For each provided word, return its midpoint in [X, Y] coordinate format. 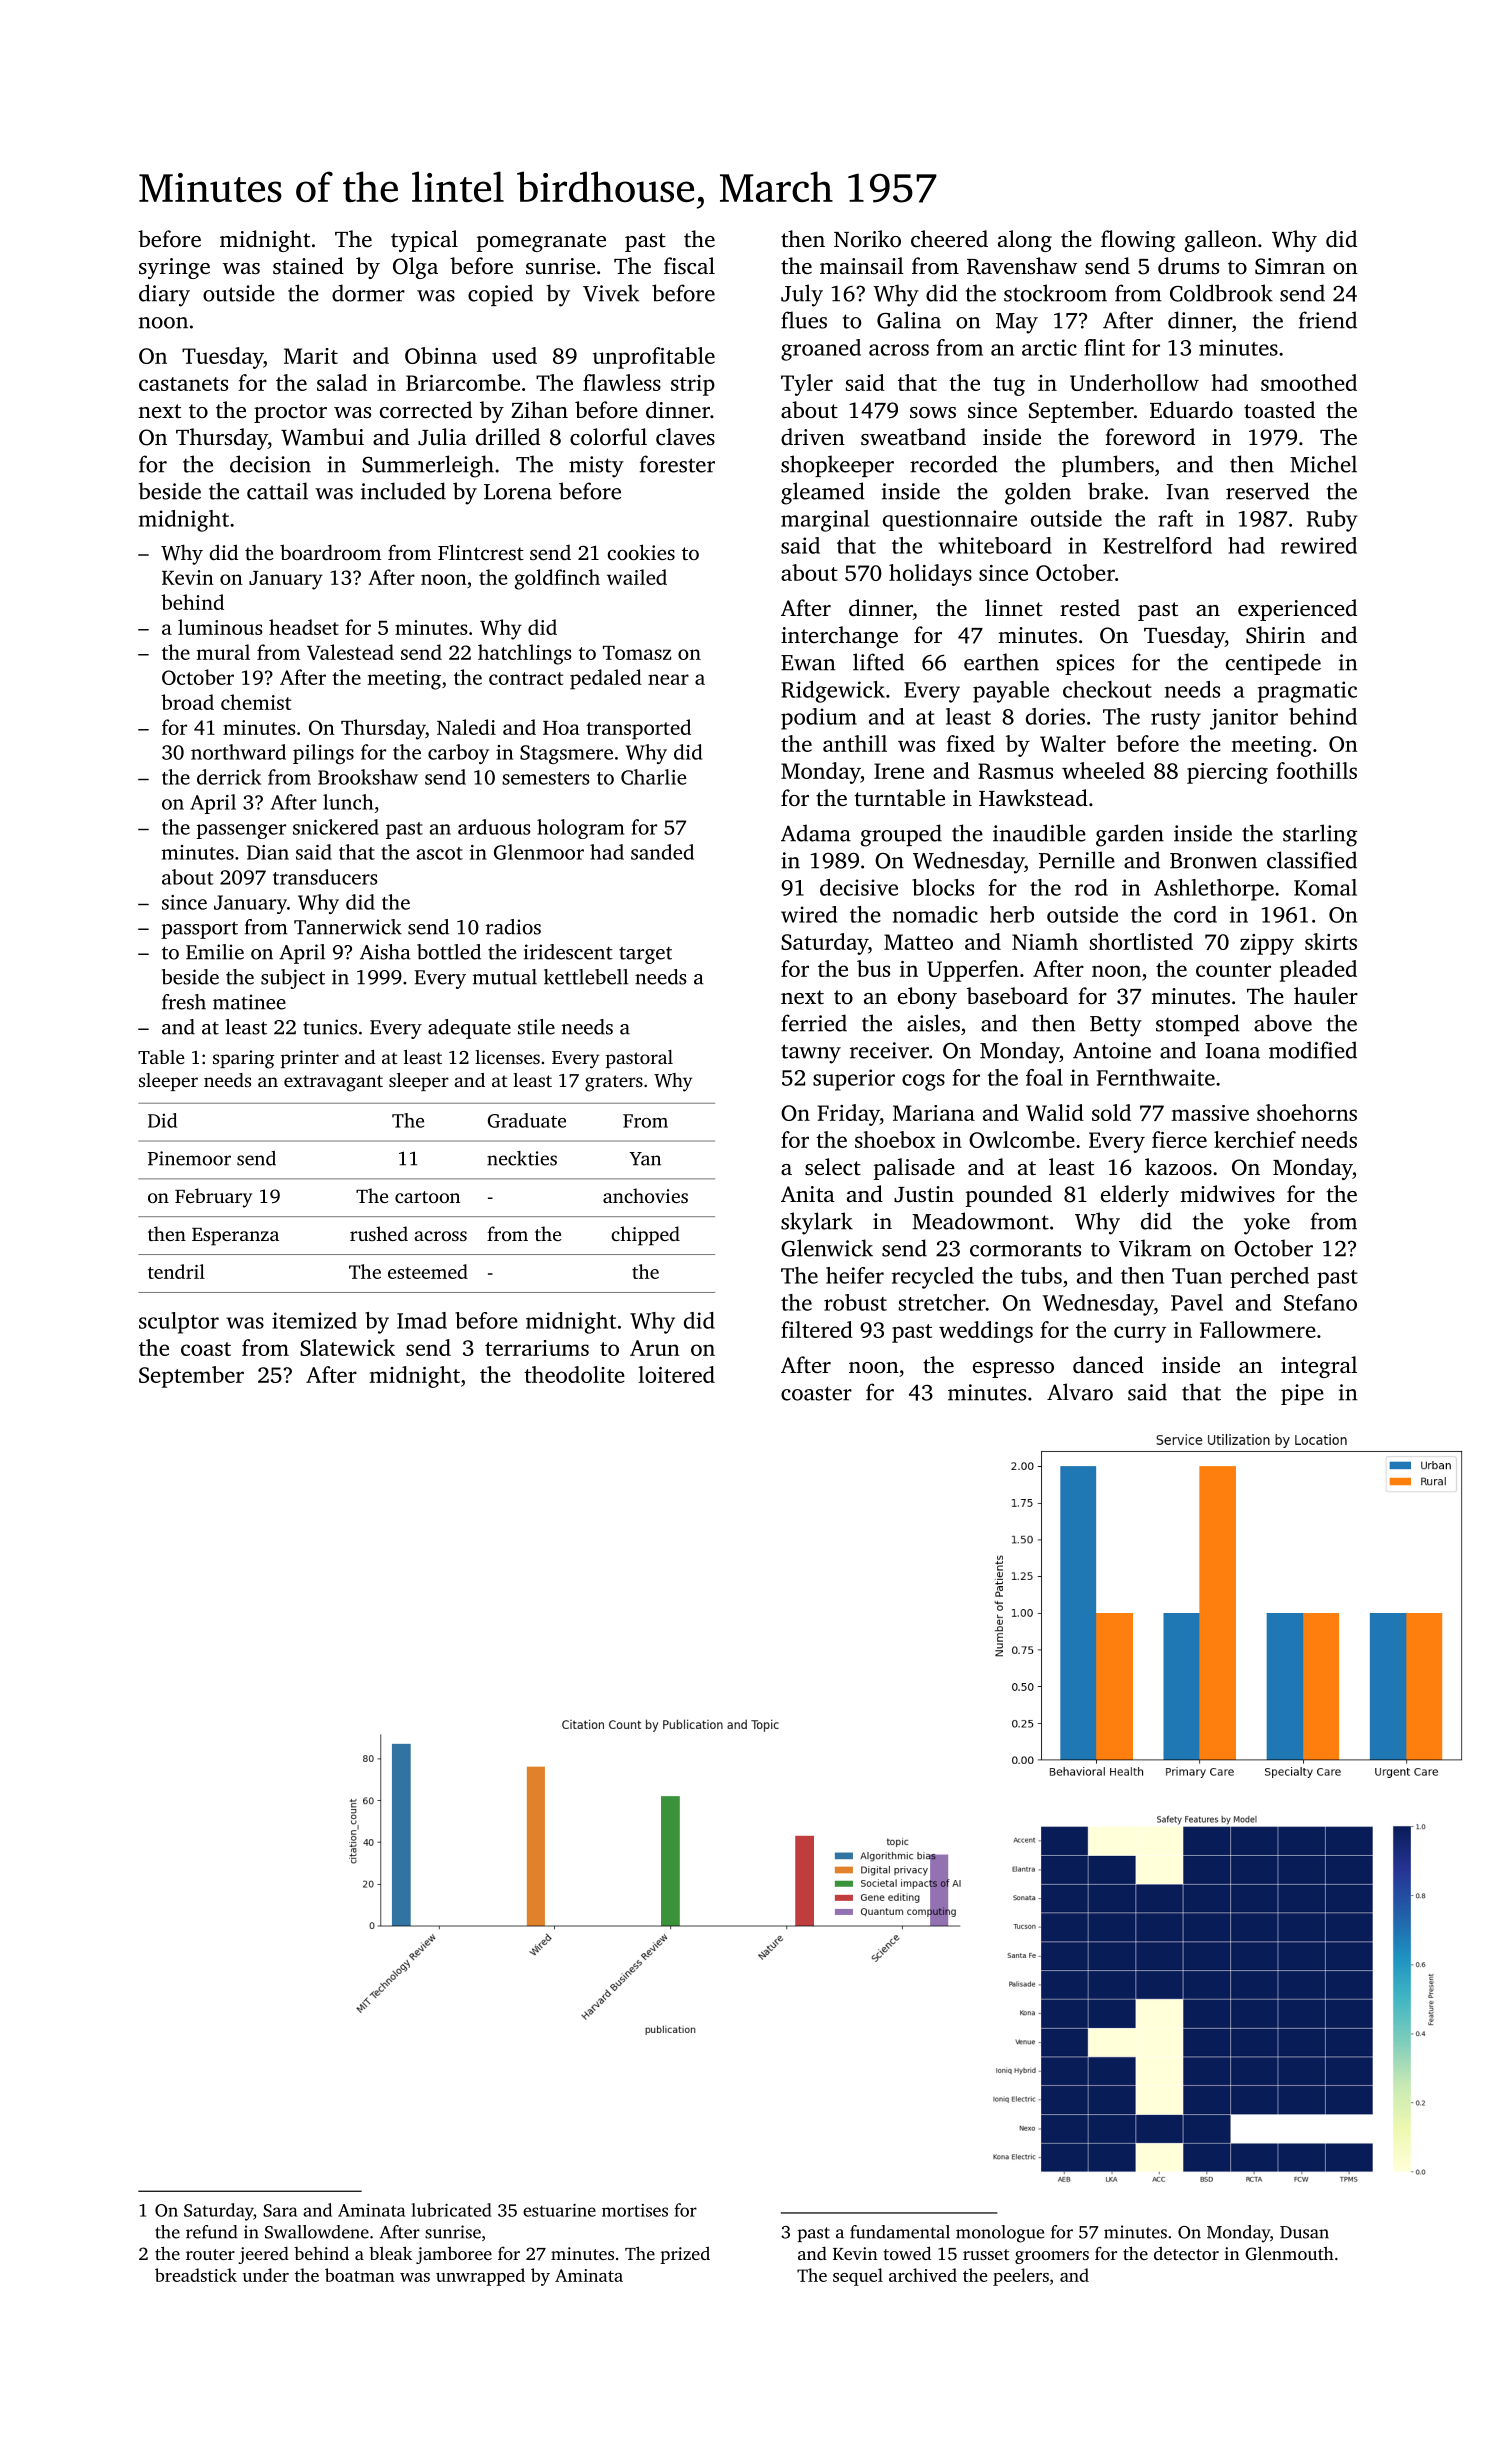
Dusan [1304, 2232]
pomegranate [541, 242]
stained [308, 266]
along [1025, 241]
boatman [360, 2275]
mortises [635, 2210]
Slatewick [347, 1347]
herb [1012, 914]
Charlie [653, 777]
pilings [323, 754]
